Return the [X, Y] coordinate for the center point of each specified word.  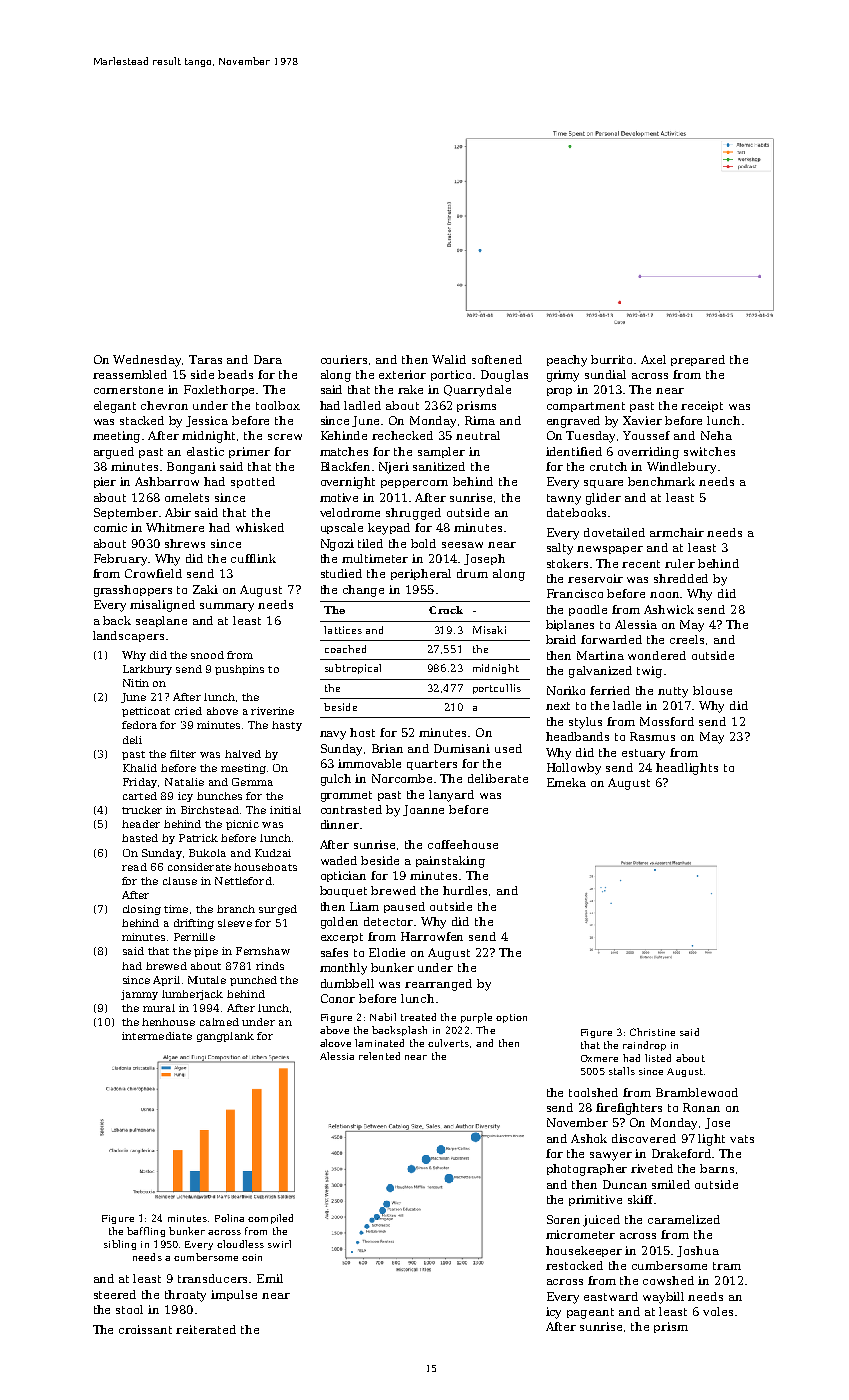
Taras [205, 359]
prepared [698, 360]
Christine [652, 1032]
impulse [234, 1295]
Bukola [207, 853]
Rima [480, 420]
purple [476, 1018]
